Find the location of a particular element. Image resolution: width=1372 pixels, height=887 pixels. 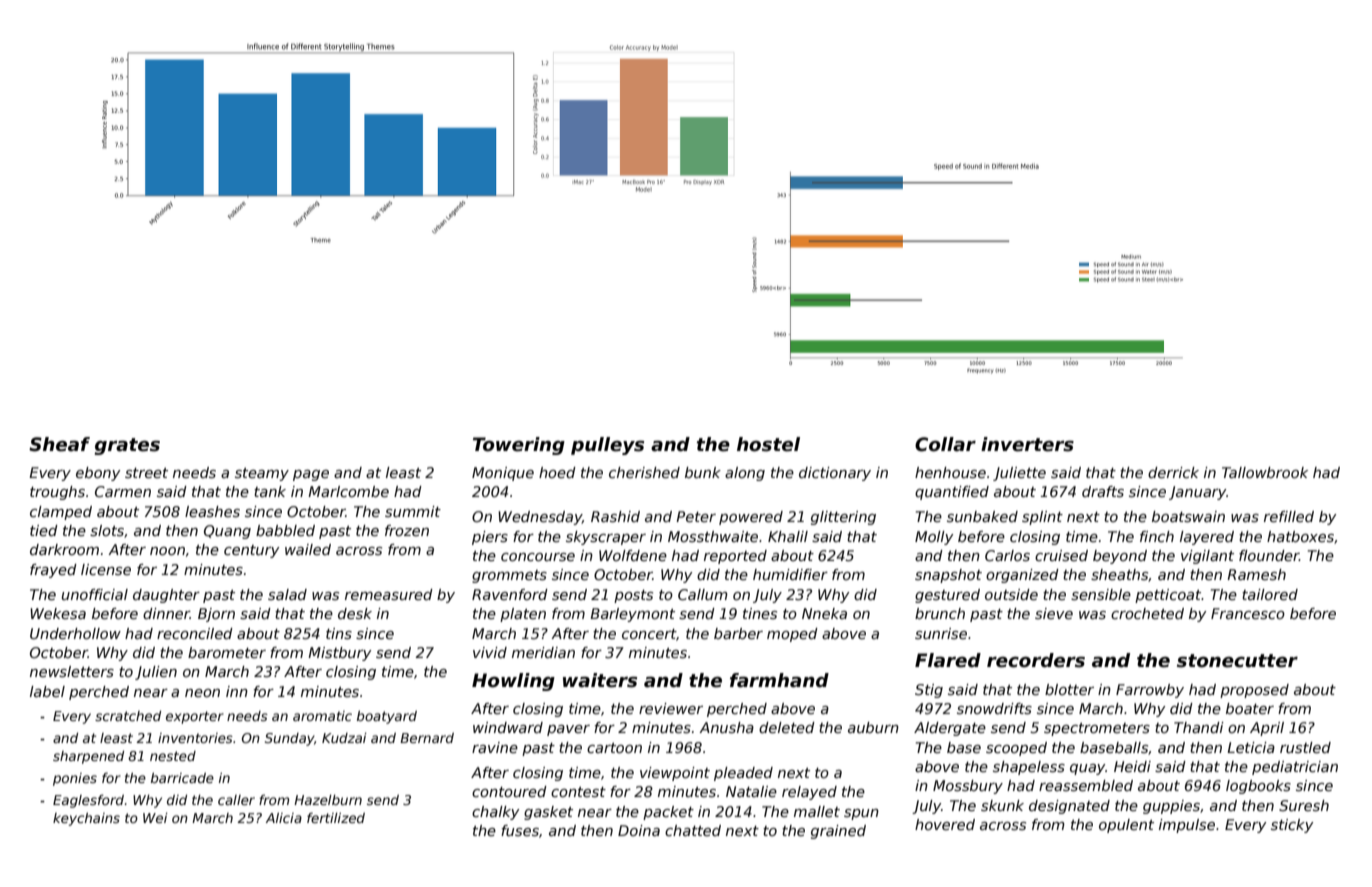

scooped is located at coordinates (1016, 749).
